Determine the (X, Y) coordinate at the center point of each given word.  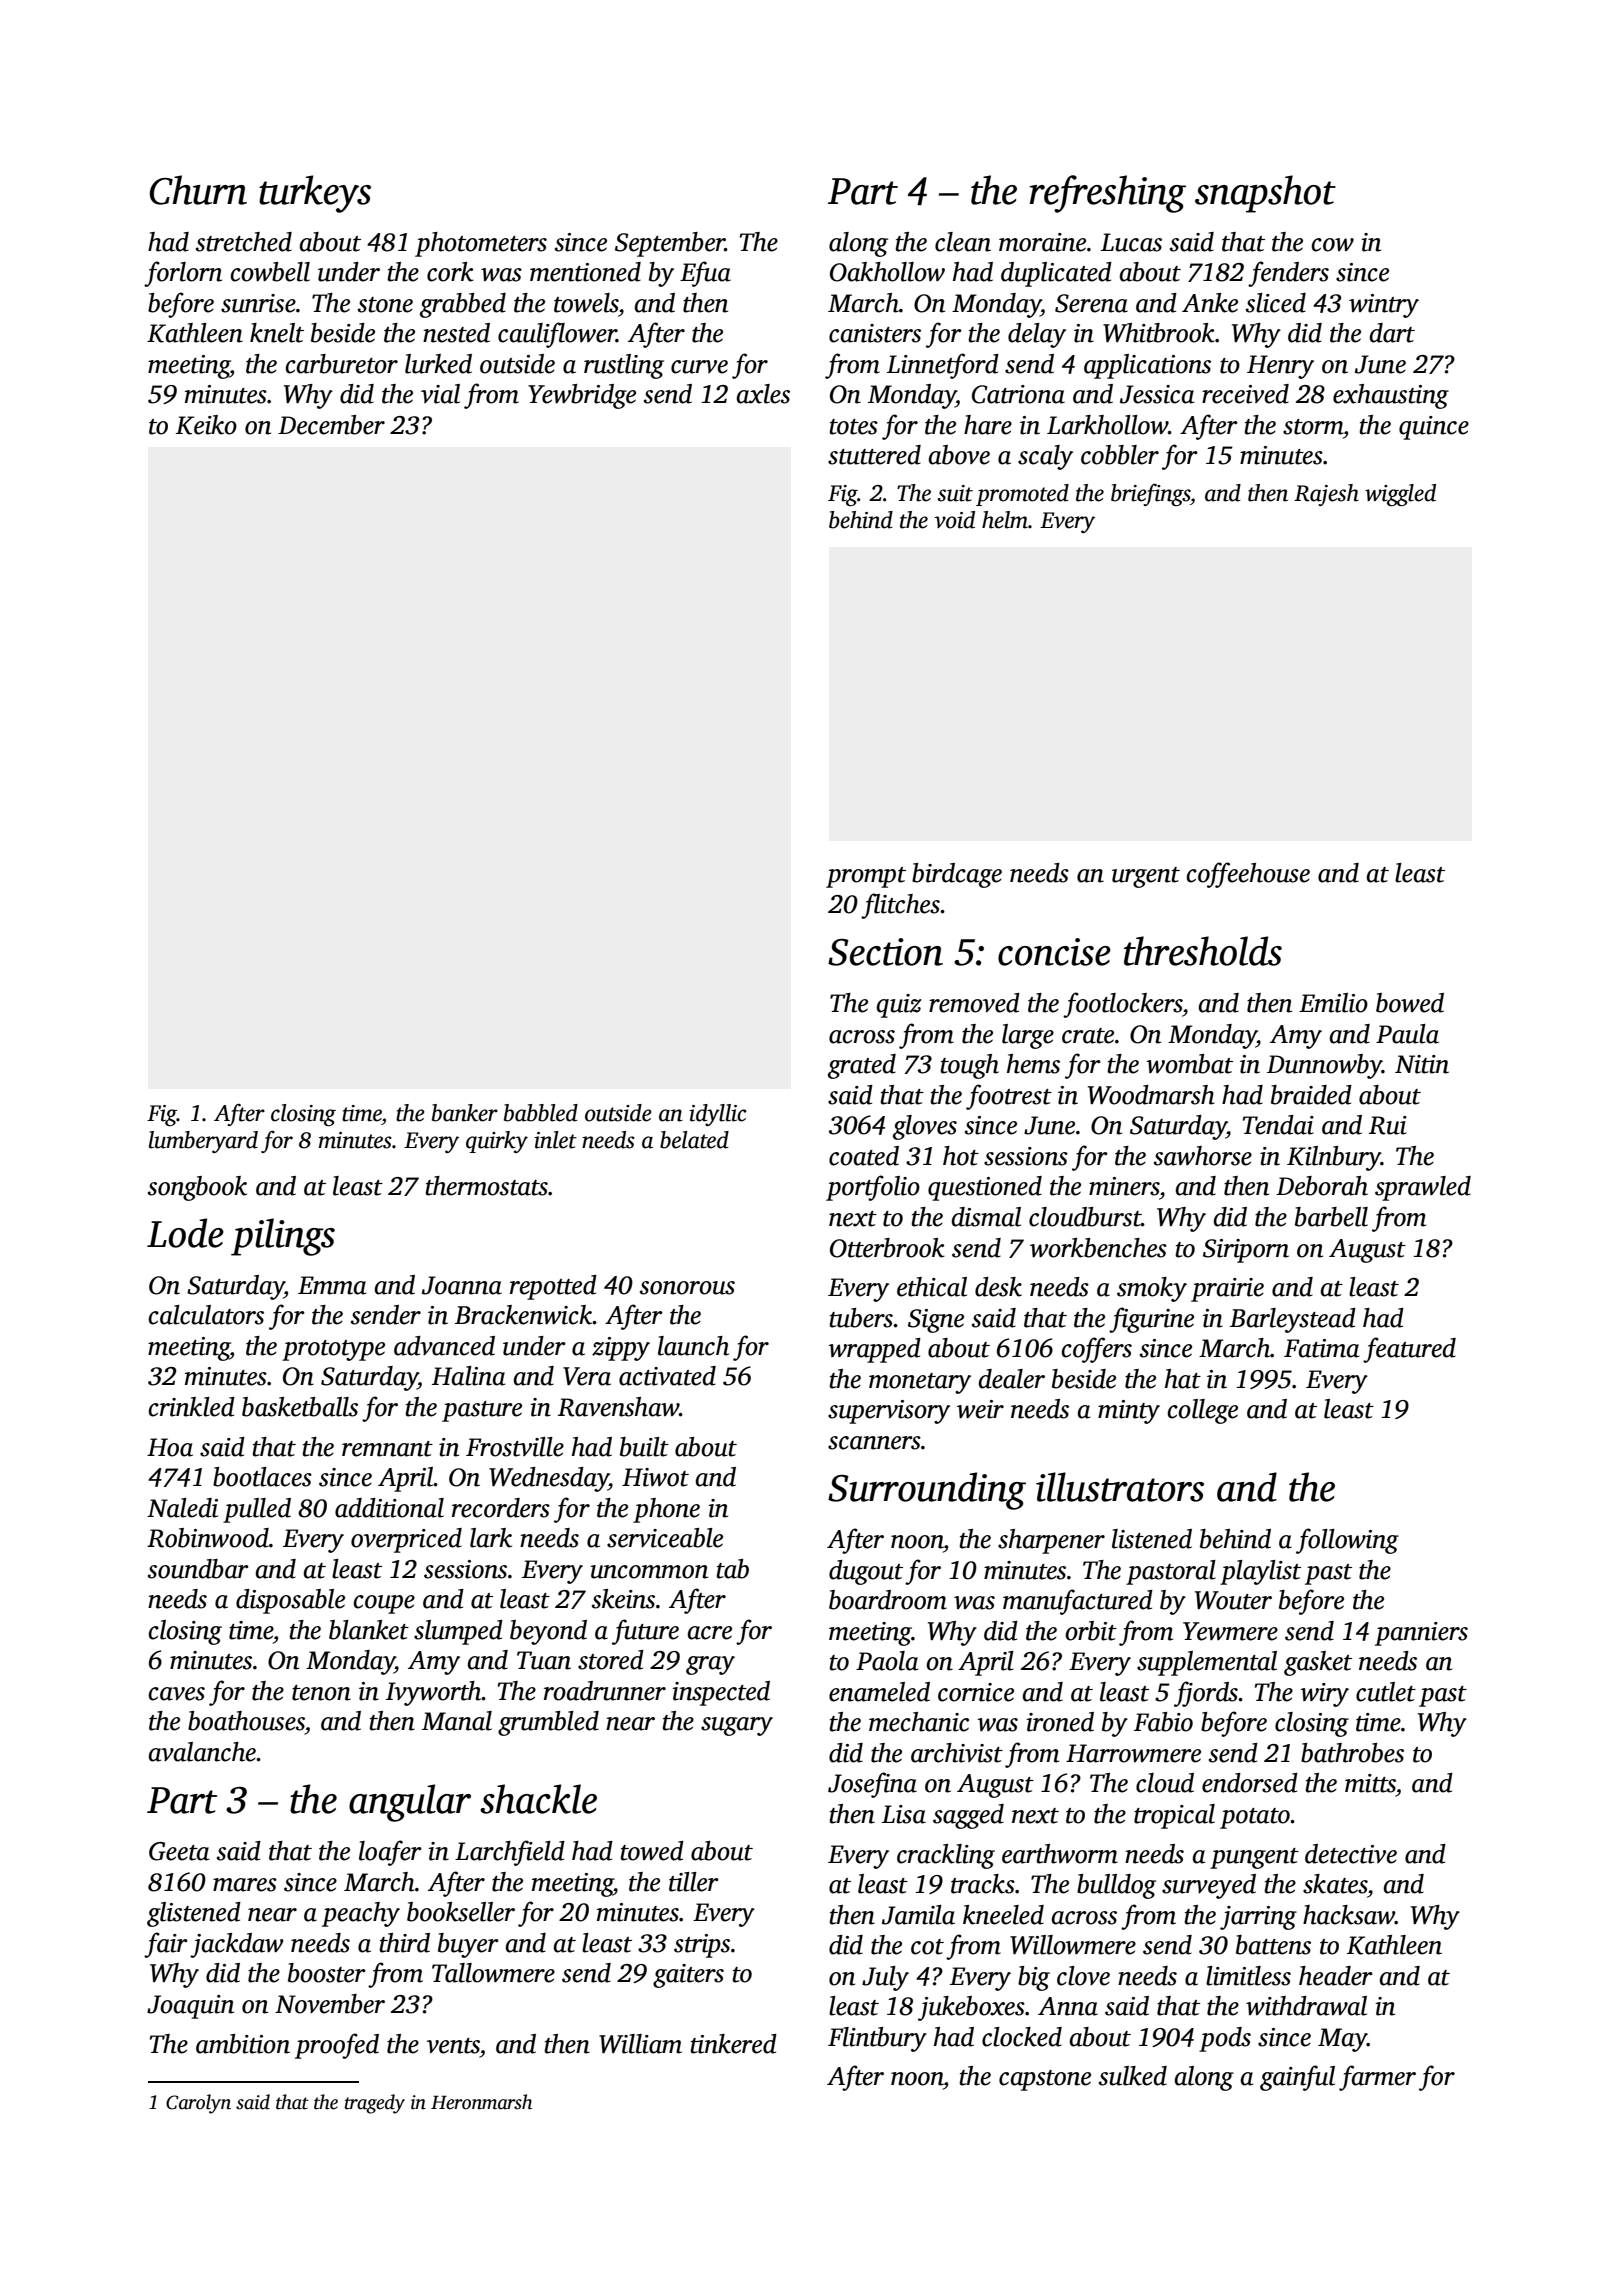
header (1336, 1976)
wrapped (874, 1350)
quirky (497, 1142)
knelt (277, 333)
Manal (457, 1721)
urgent (1146, 877)
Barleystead (1293, 1320)
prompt (866, 877)
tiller (694, 1882)
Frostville (515, 1447)
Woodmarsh (1151, 1095)
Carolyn (198, 2104)
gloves (925, 1127)
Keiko (206, 425)
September (670, 244)
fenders (1288, 274)
